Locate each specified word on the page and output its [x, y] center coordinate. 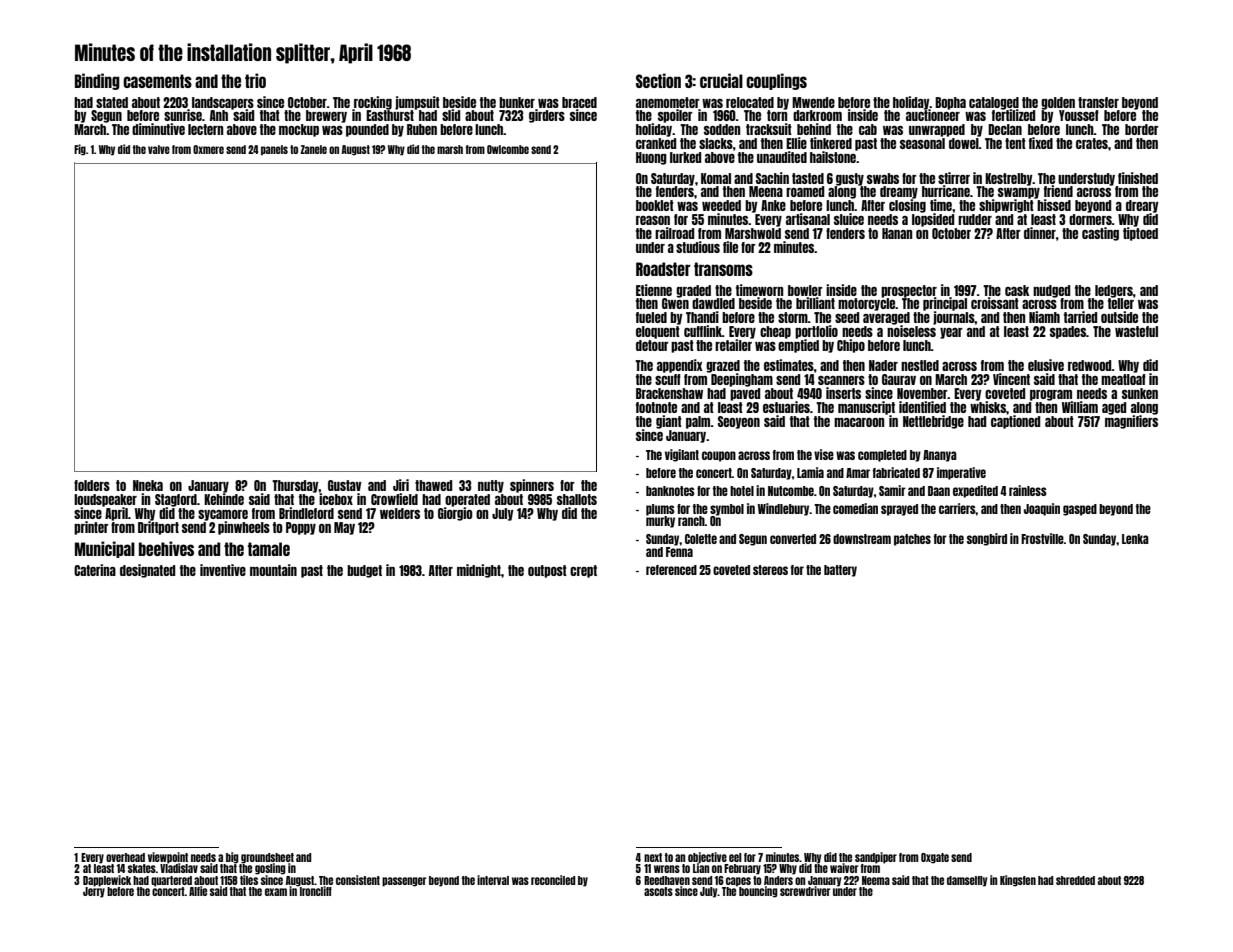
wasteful [1136, 331]
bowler [805, 290]
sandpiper [876, 858]
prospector [909, 291]
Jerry [94, 892]
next [653, 857]
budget [364, 571]
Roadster [663, 269]
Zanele [313, 149]
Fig [80, 150]
